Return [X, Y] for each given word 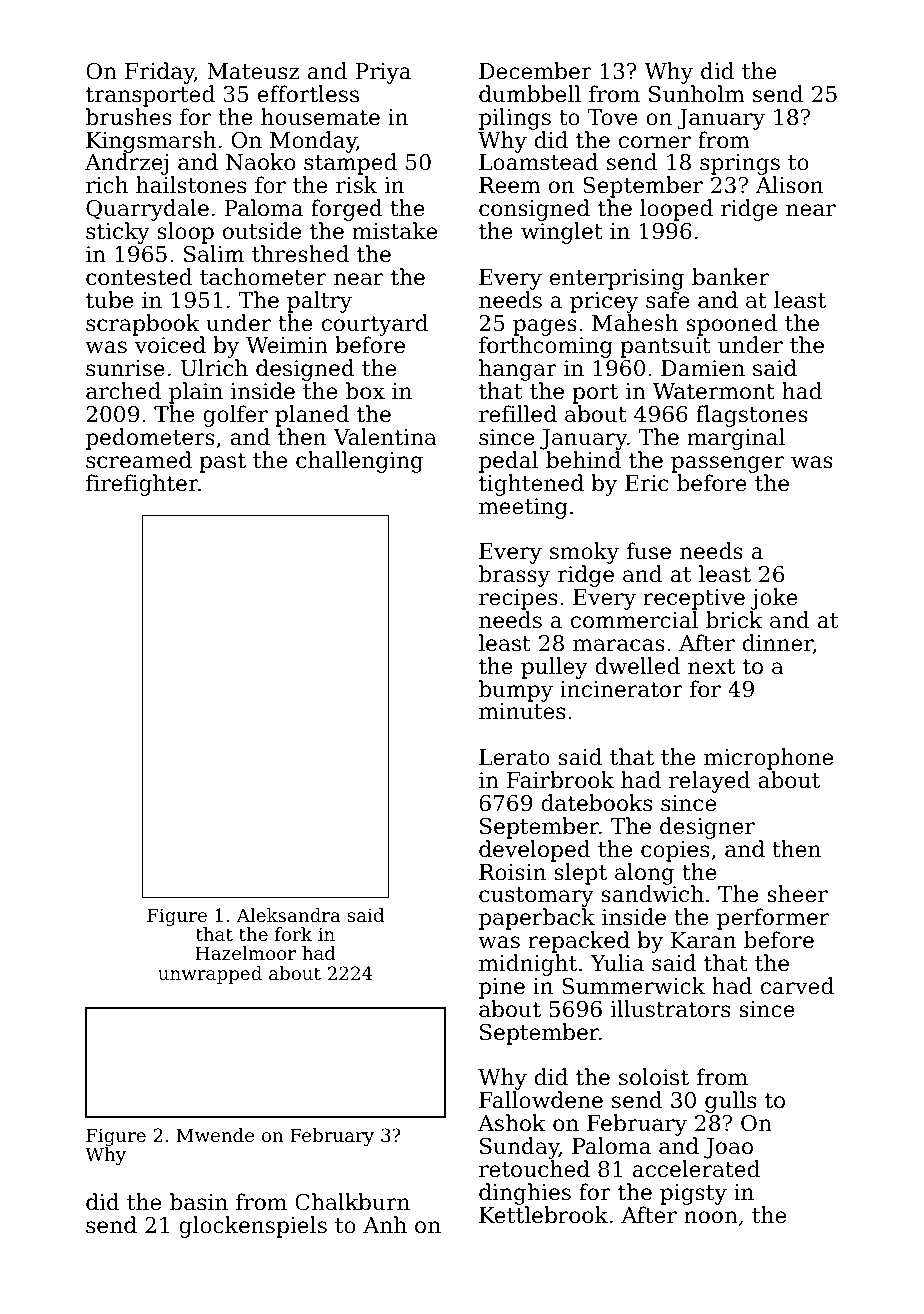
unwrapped [210, 975]
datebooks [596, 803]
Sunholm [697, 94]
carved [797, 986]
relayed [709, 782]
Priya [383, 73]
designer [707, 828]
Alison [789, 185]
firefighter [142, 485]
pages [545, 328]
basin [199, 1202]
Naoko [260, 162]
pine [502, 988]
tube [110, 300]
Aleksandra [288, 915]
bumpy [516, 691]
